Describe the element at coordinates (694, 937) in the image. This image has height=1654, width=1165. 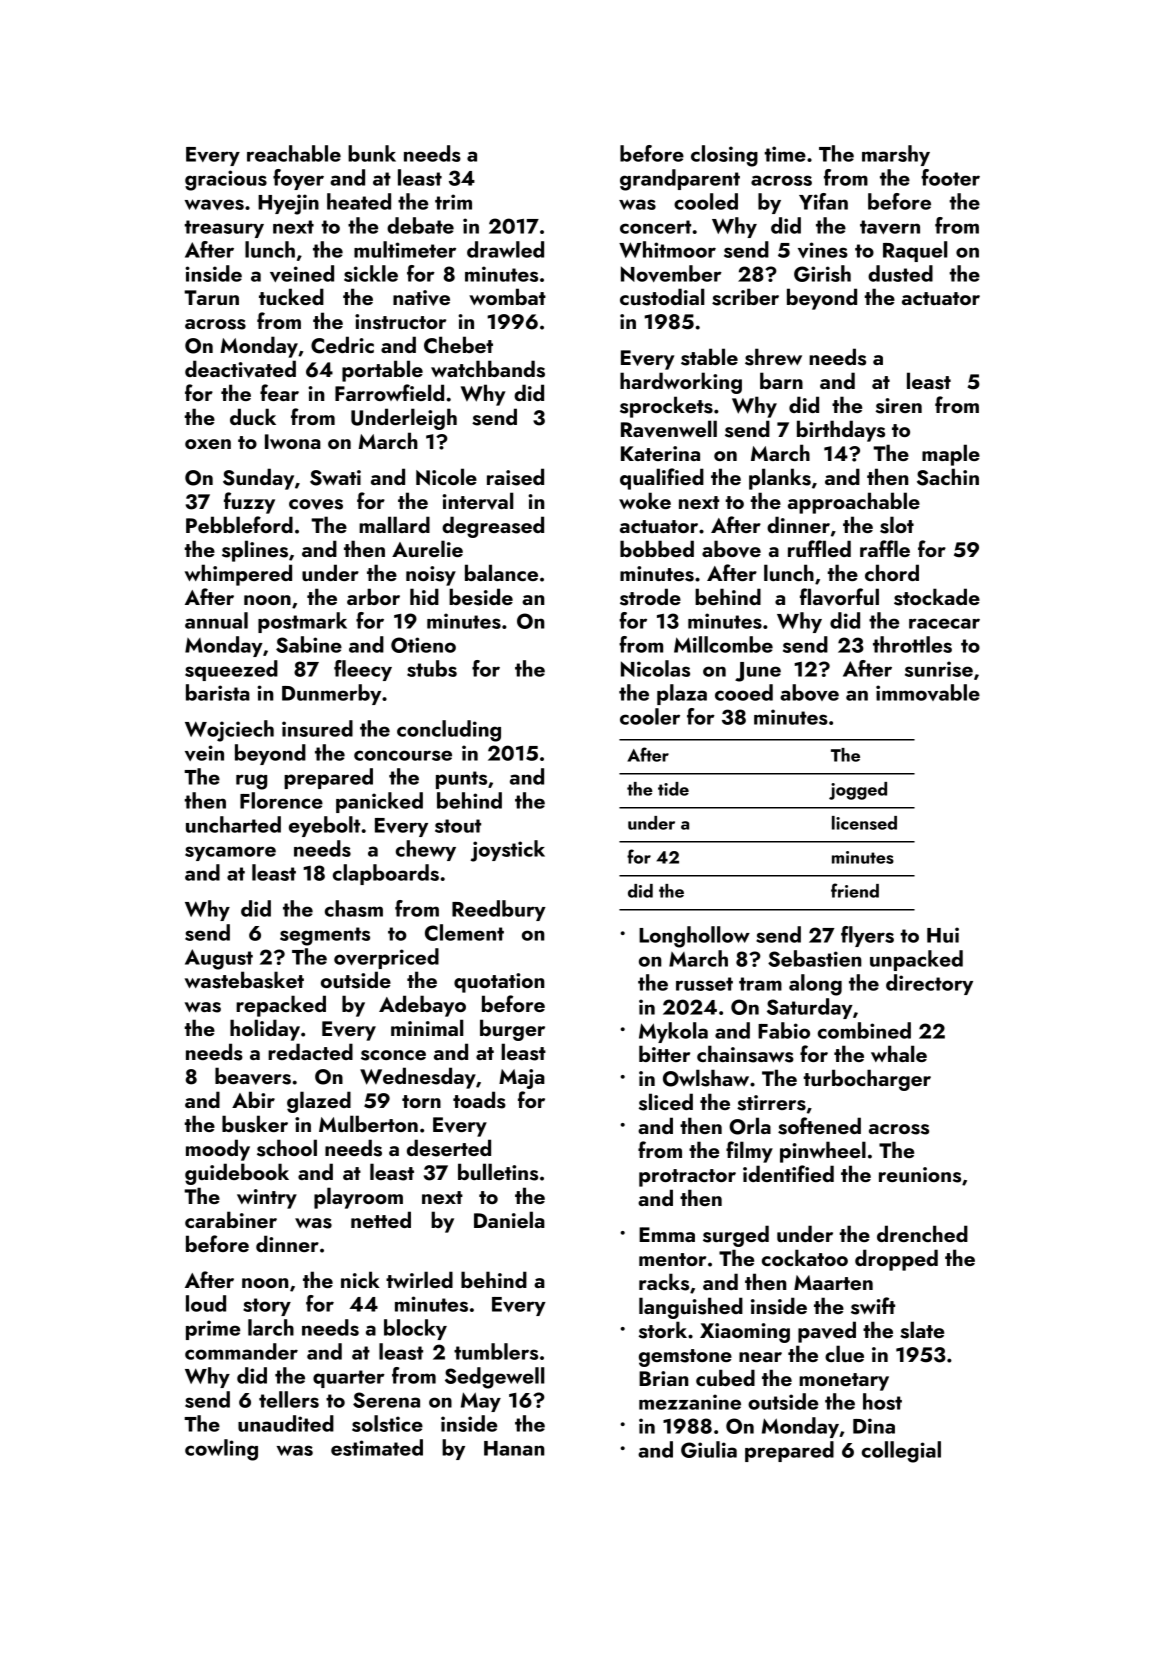
I see `Longhollow` at that location.
